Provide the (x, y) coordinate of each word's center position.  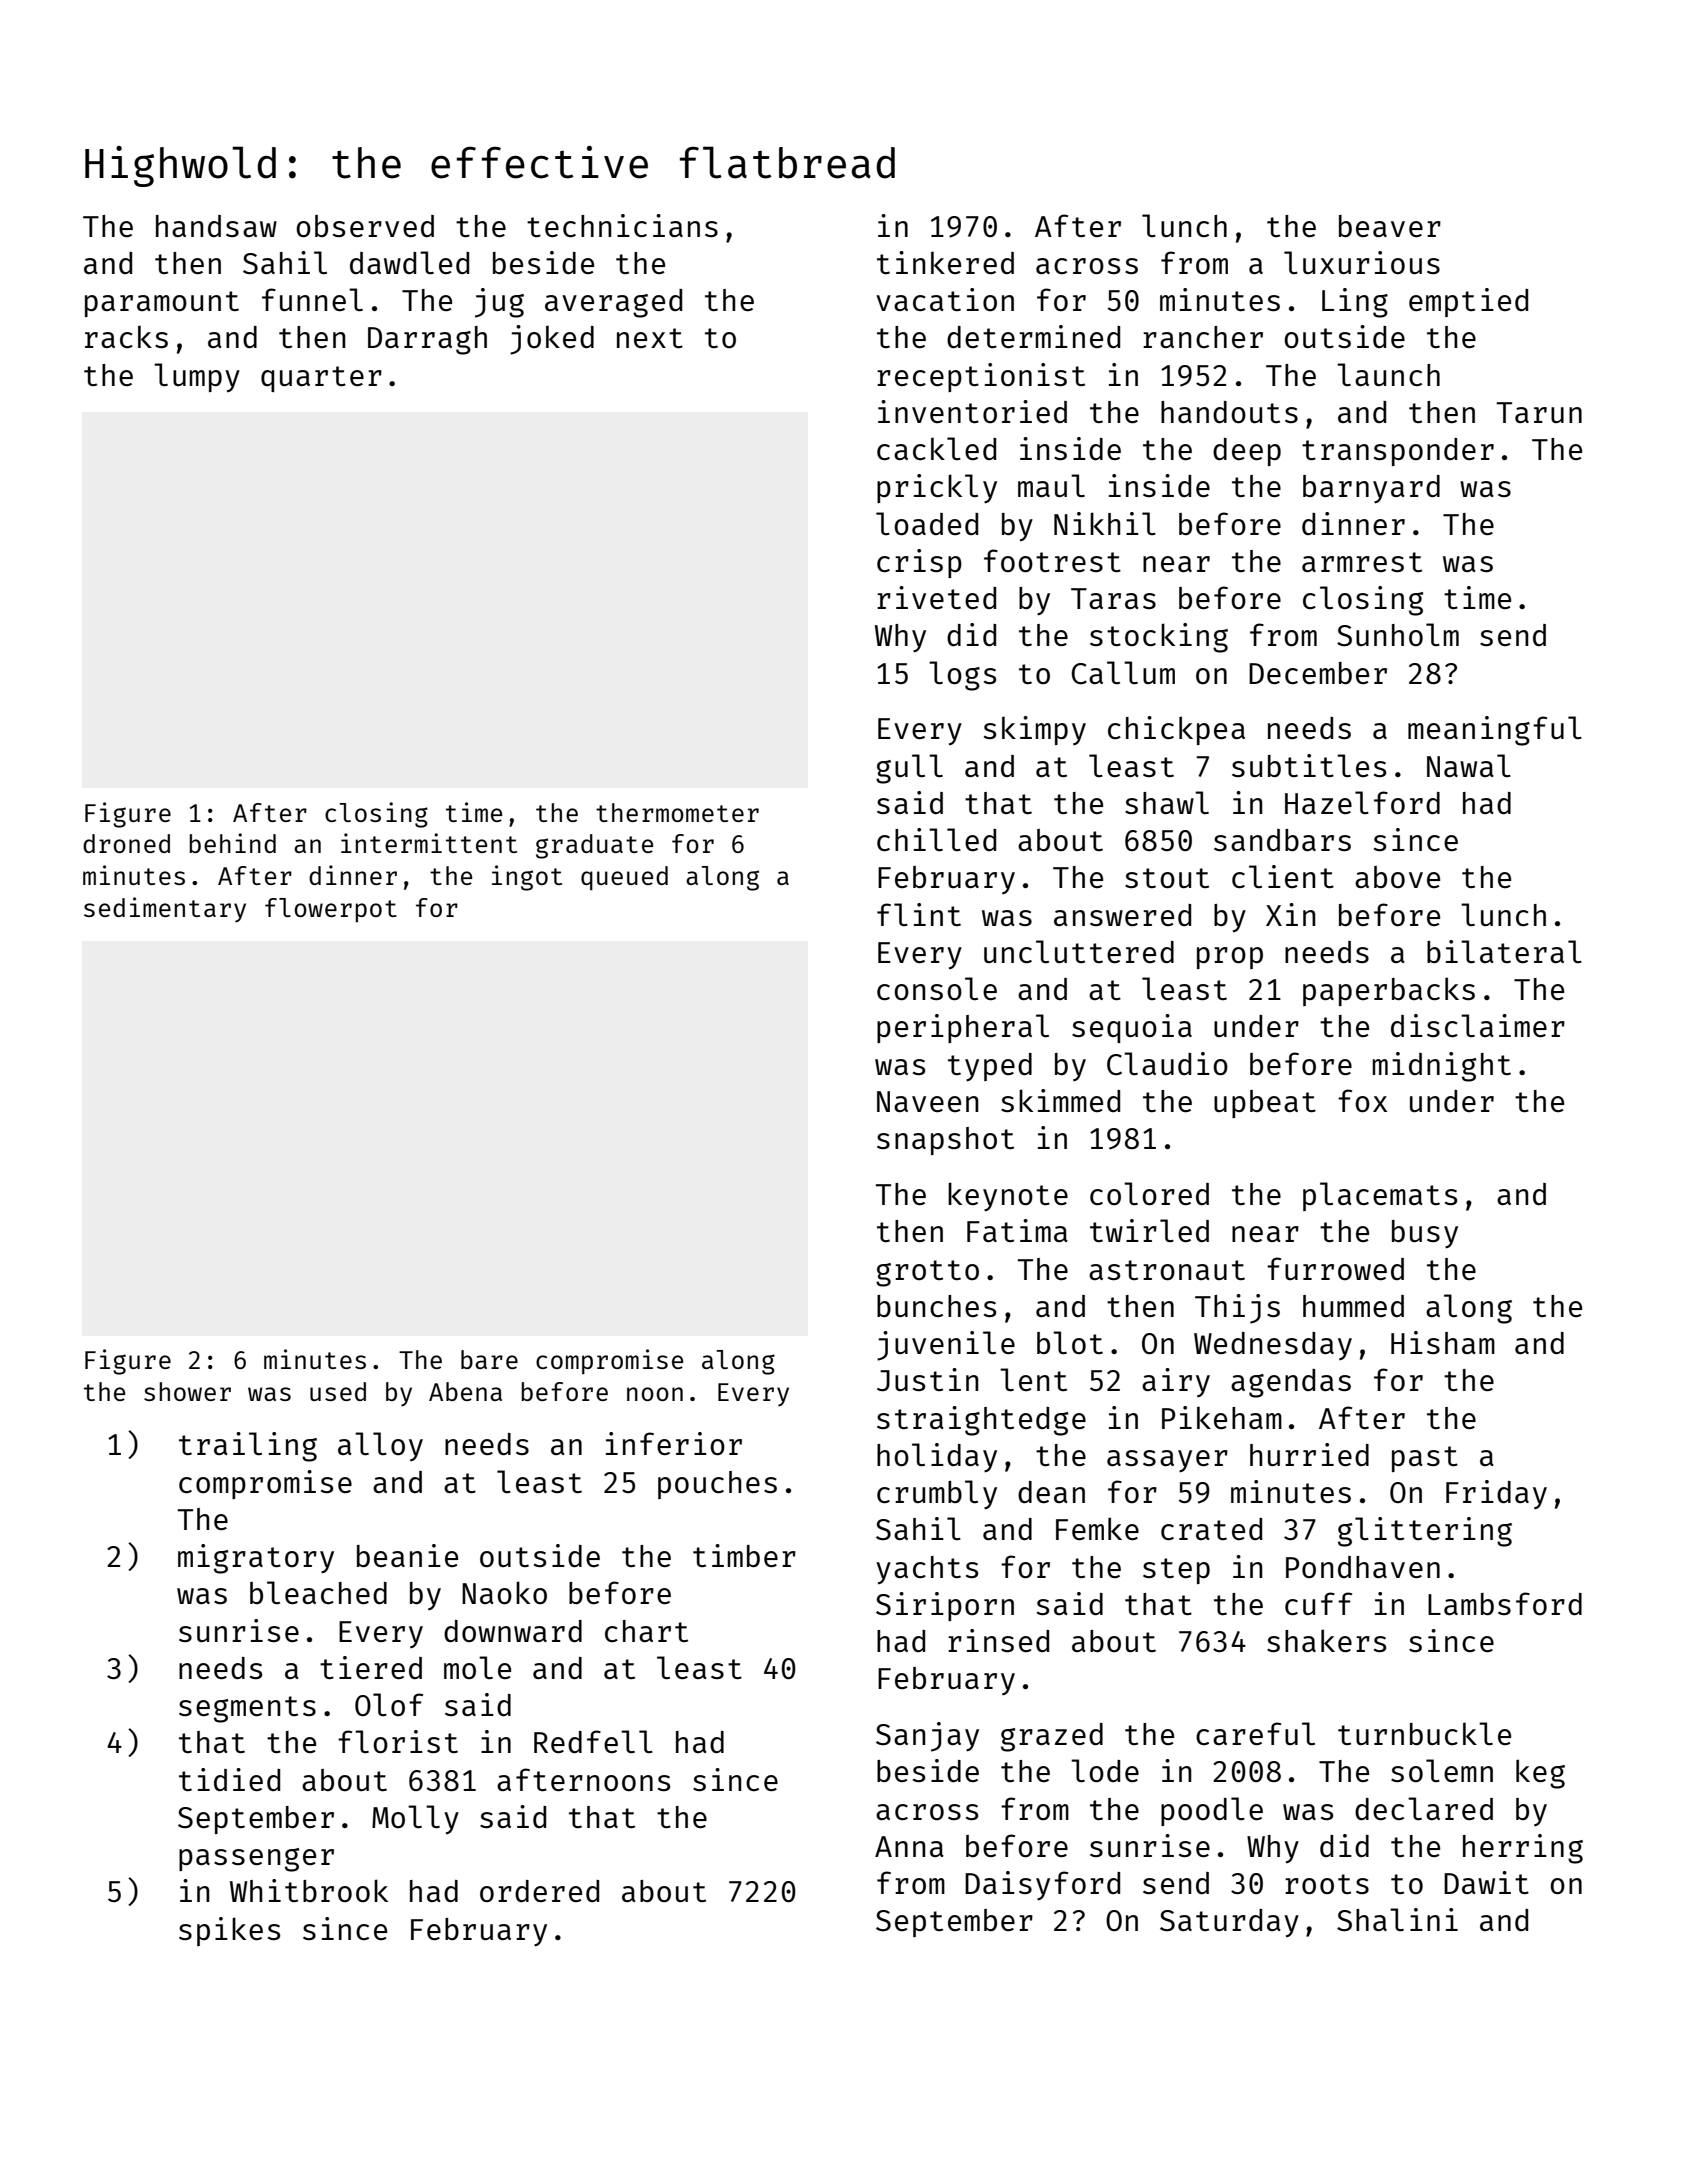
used (338, 1391)
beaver (1390, 226)
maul (1051, 485)
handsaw (216, 226)
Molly (415, 1820)
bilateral (1504, 951)
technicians (622, 225)
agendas (1291, 1383)
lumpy (197, 378)
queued (624, 878)
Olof (389, 1704)
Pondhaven (1363, 1567)
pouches (717, 1485)
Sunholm (1398, 635)
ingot (527, 878)
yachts (927, 1570)
